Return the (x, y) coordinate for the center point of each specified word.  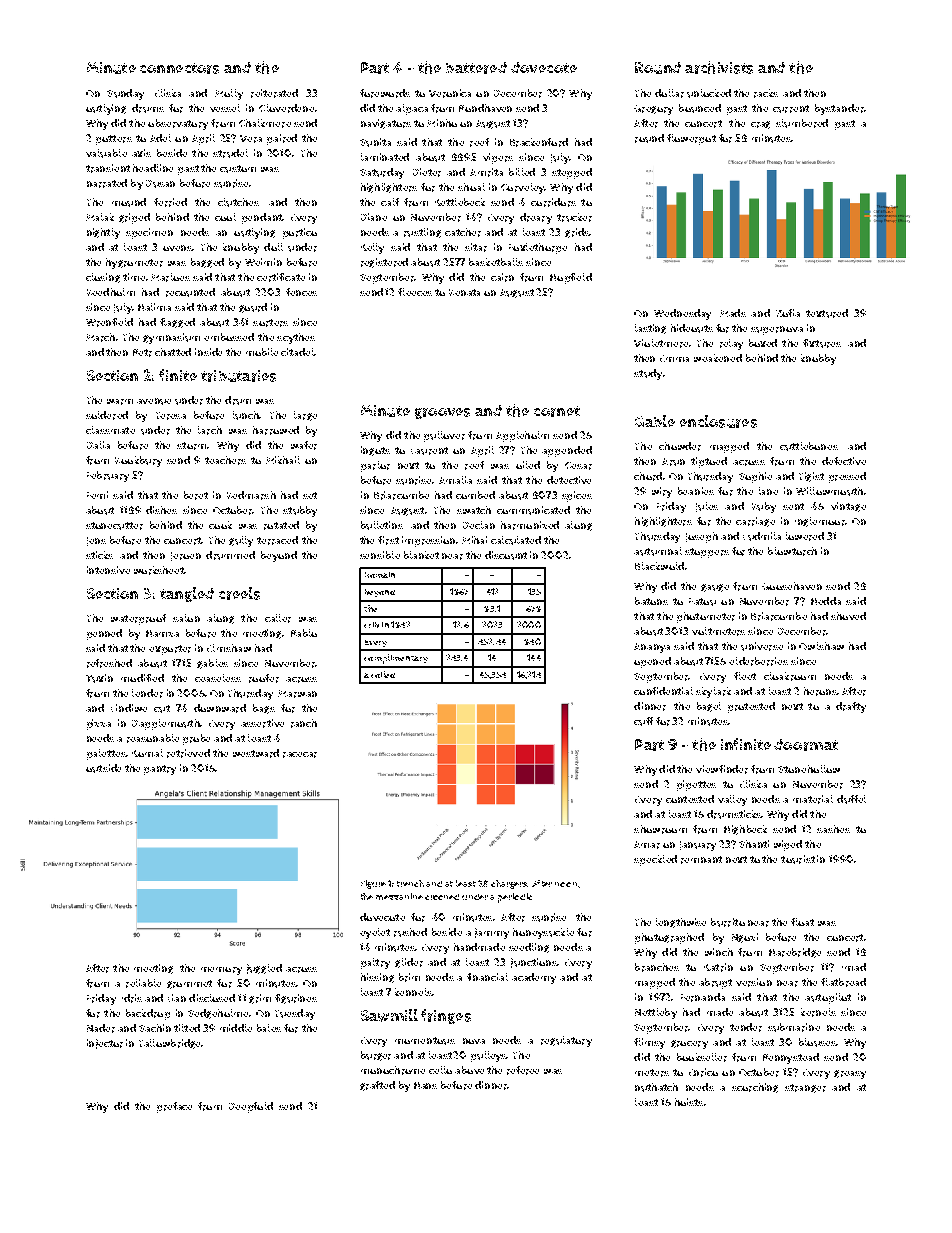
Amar (647, 845)
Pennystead (791, 1058)
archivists (719, 67)
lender (147, 693)
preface (174, 1107)
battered (476, 68)
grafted (377, 1086)
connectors (179, 68)
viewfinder (722, 769)
